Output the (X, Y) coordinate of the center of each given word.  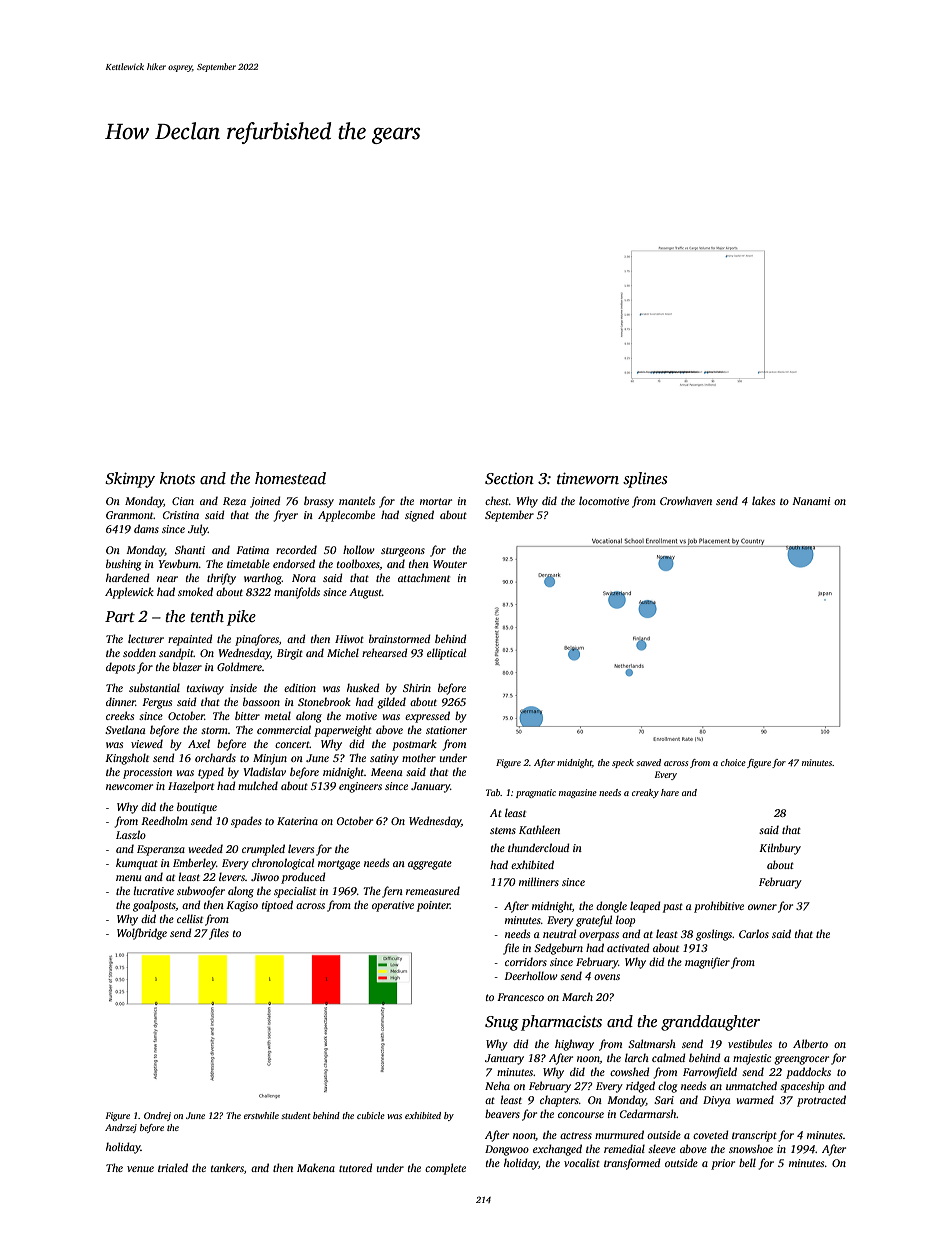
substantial (154, 687)
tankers (227, 1167)
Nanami (811, 501)
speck (623, 763)
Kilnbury (780, 849)
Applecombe (346, 516)
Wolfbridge (142, 934)
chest (497, 500)
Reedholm (164, 820)
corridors (526, 961)
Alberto (810, 1043)
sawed (648, 762)
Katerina (297, 821)
